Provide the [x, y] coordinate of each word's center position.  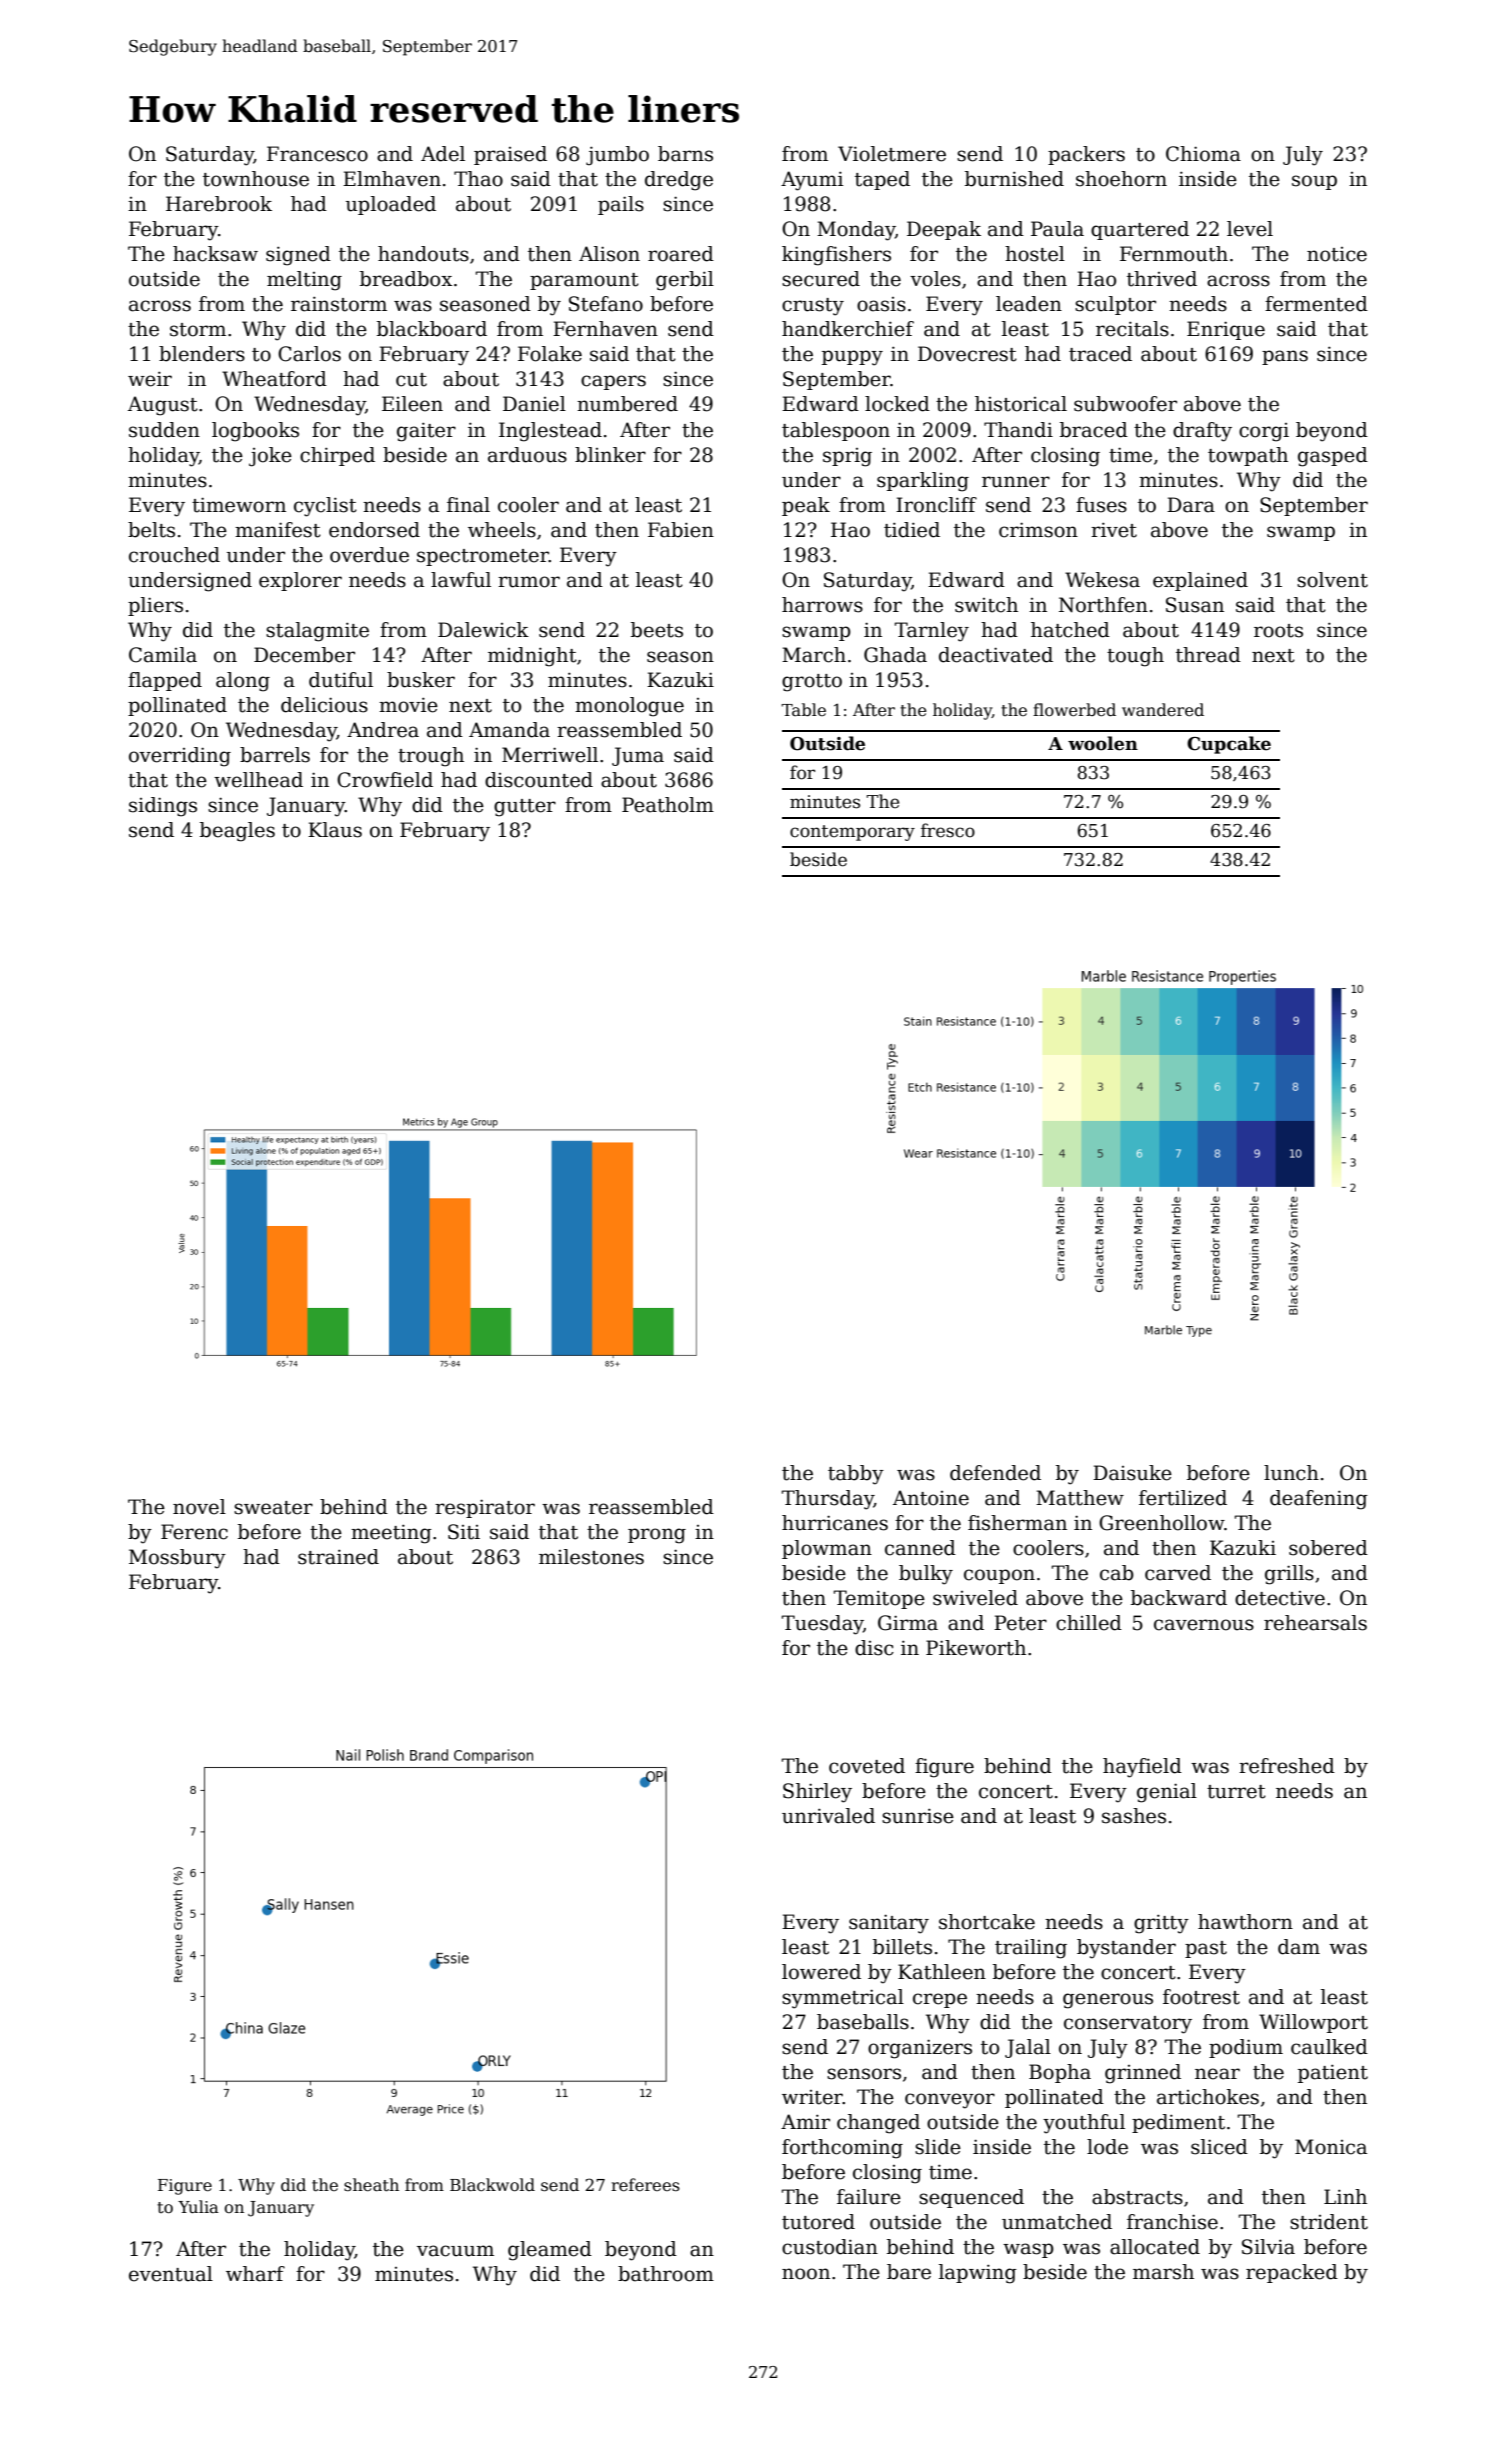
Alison [609, 254]
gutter [525, 808]
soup [1314, 182]
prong [657, 1536]
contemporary [852, 833]
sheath [371, 2185]
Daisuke [1132, 1473]
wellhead [258, 780]
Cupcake [1229, 745]
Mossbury [177, 1559]
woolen [1103, 743]
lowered [821, 1972]
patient [1333, 2073]
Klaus [335, 830]
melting [304, 281]
